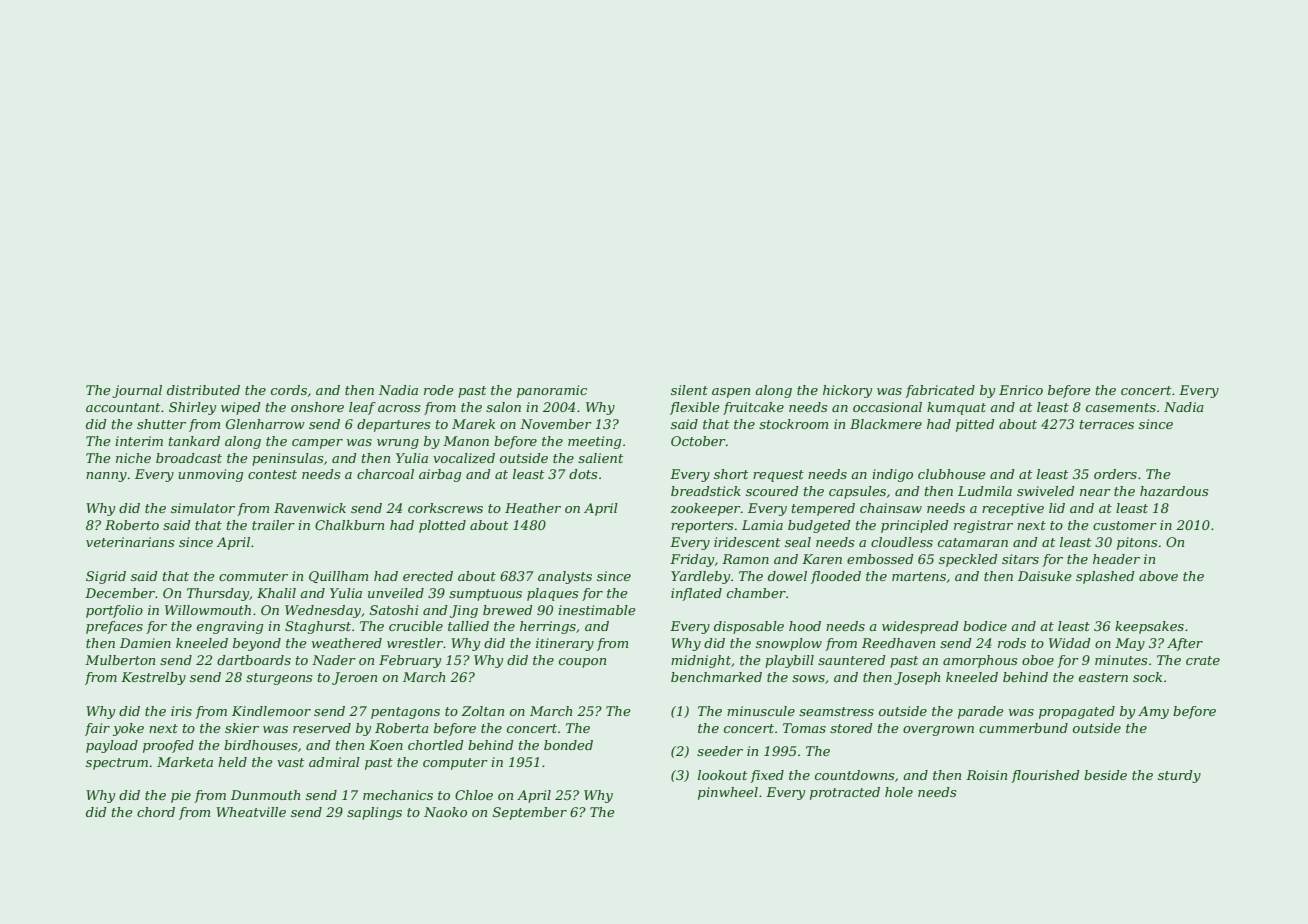 This image has height=924, width=1308. Describe the element at coordinates (156, 812) in the image. I see `chord` at that location.
